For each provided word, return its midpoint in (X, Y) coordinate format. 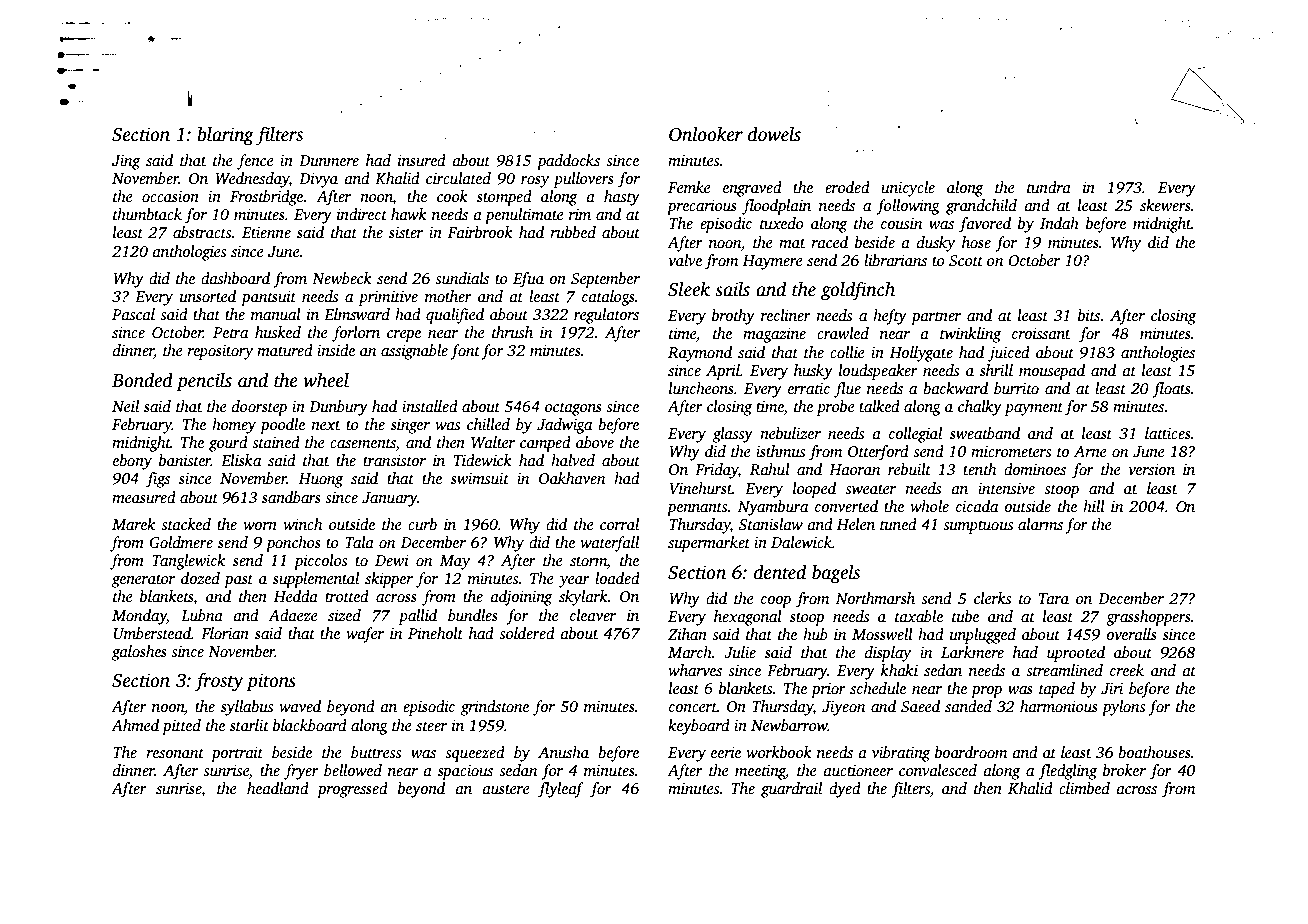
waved (300, 706)
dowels (774, 134)
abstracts (202, 232)
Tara (1054, 598)
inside (336, 350)
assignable (414, 352)
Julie (740, 652)
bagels (836, 574)
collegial (915, 435)
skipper (389, 580)
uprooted (1076, 654)
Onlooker (706, 134)
